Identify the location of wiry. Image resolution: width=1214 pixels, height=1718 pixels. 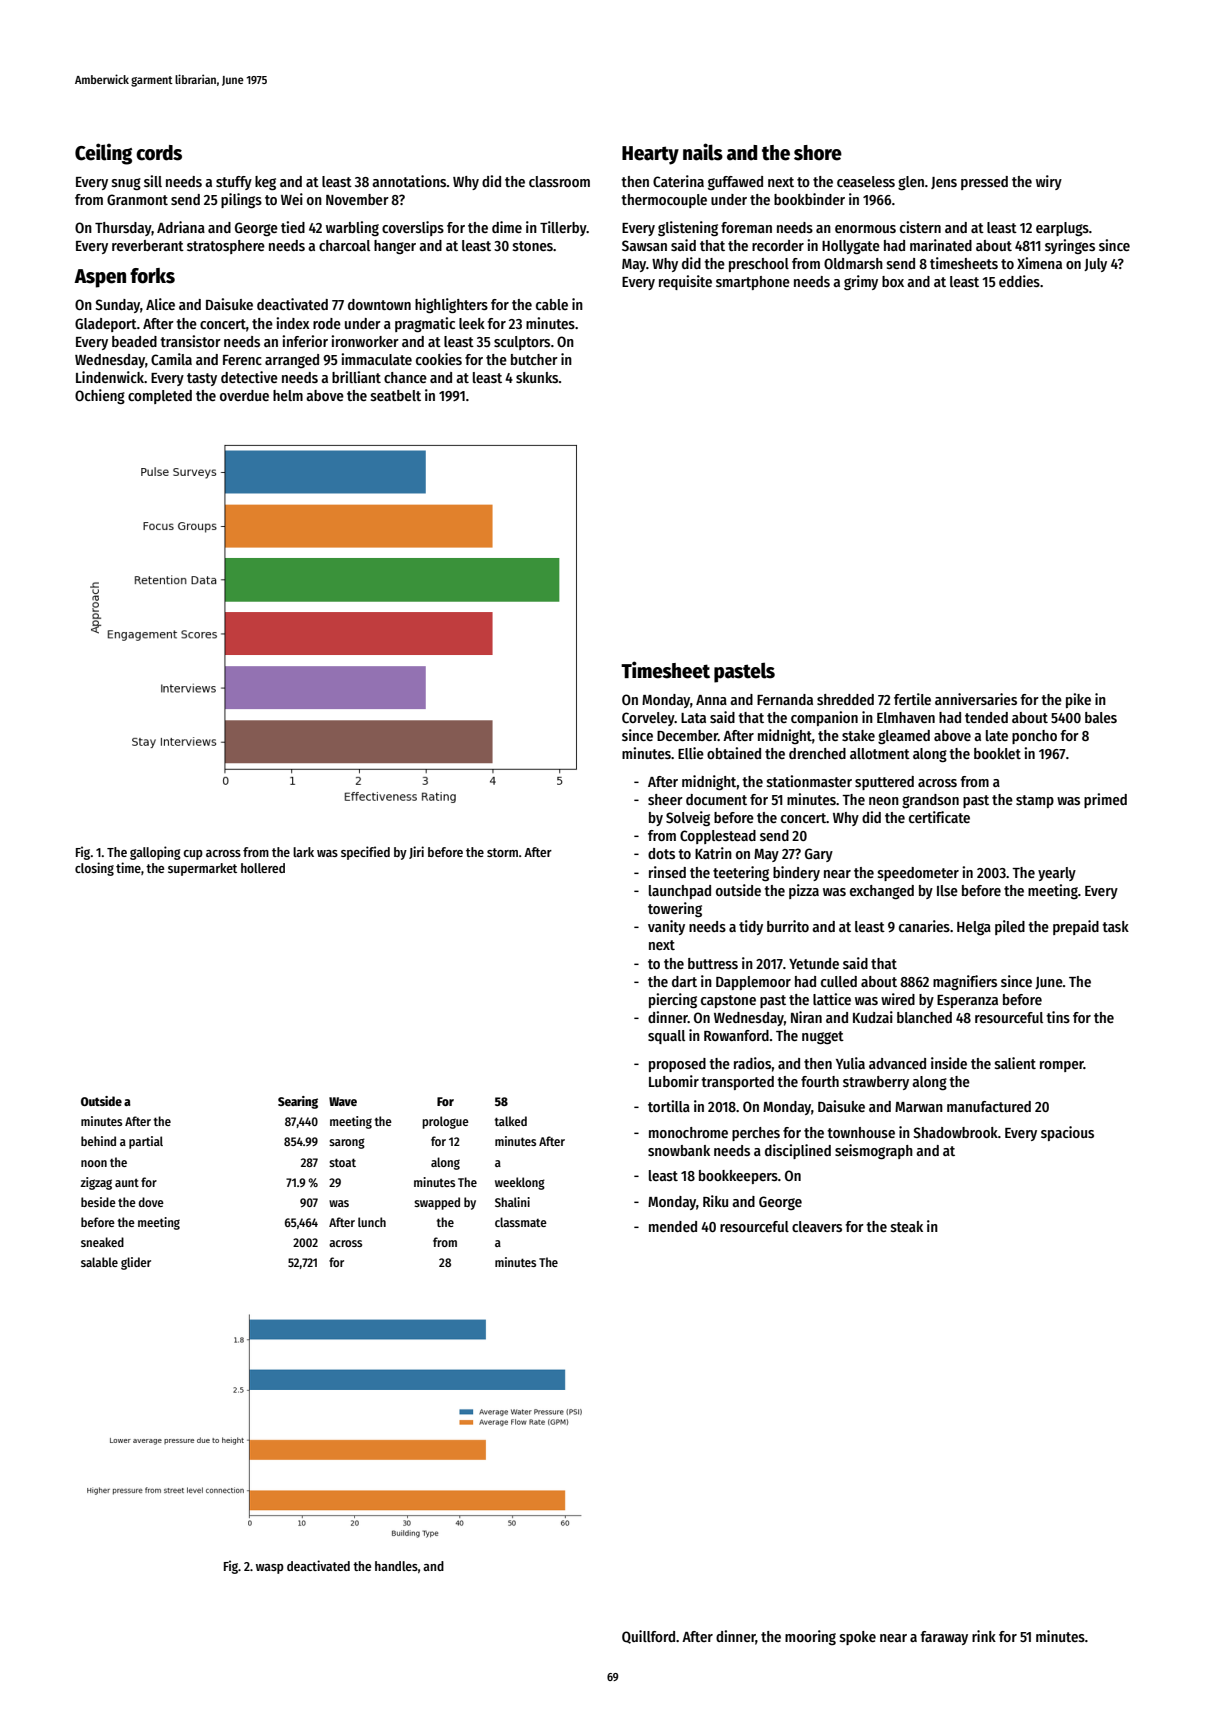
(1049, 182).
